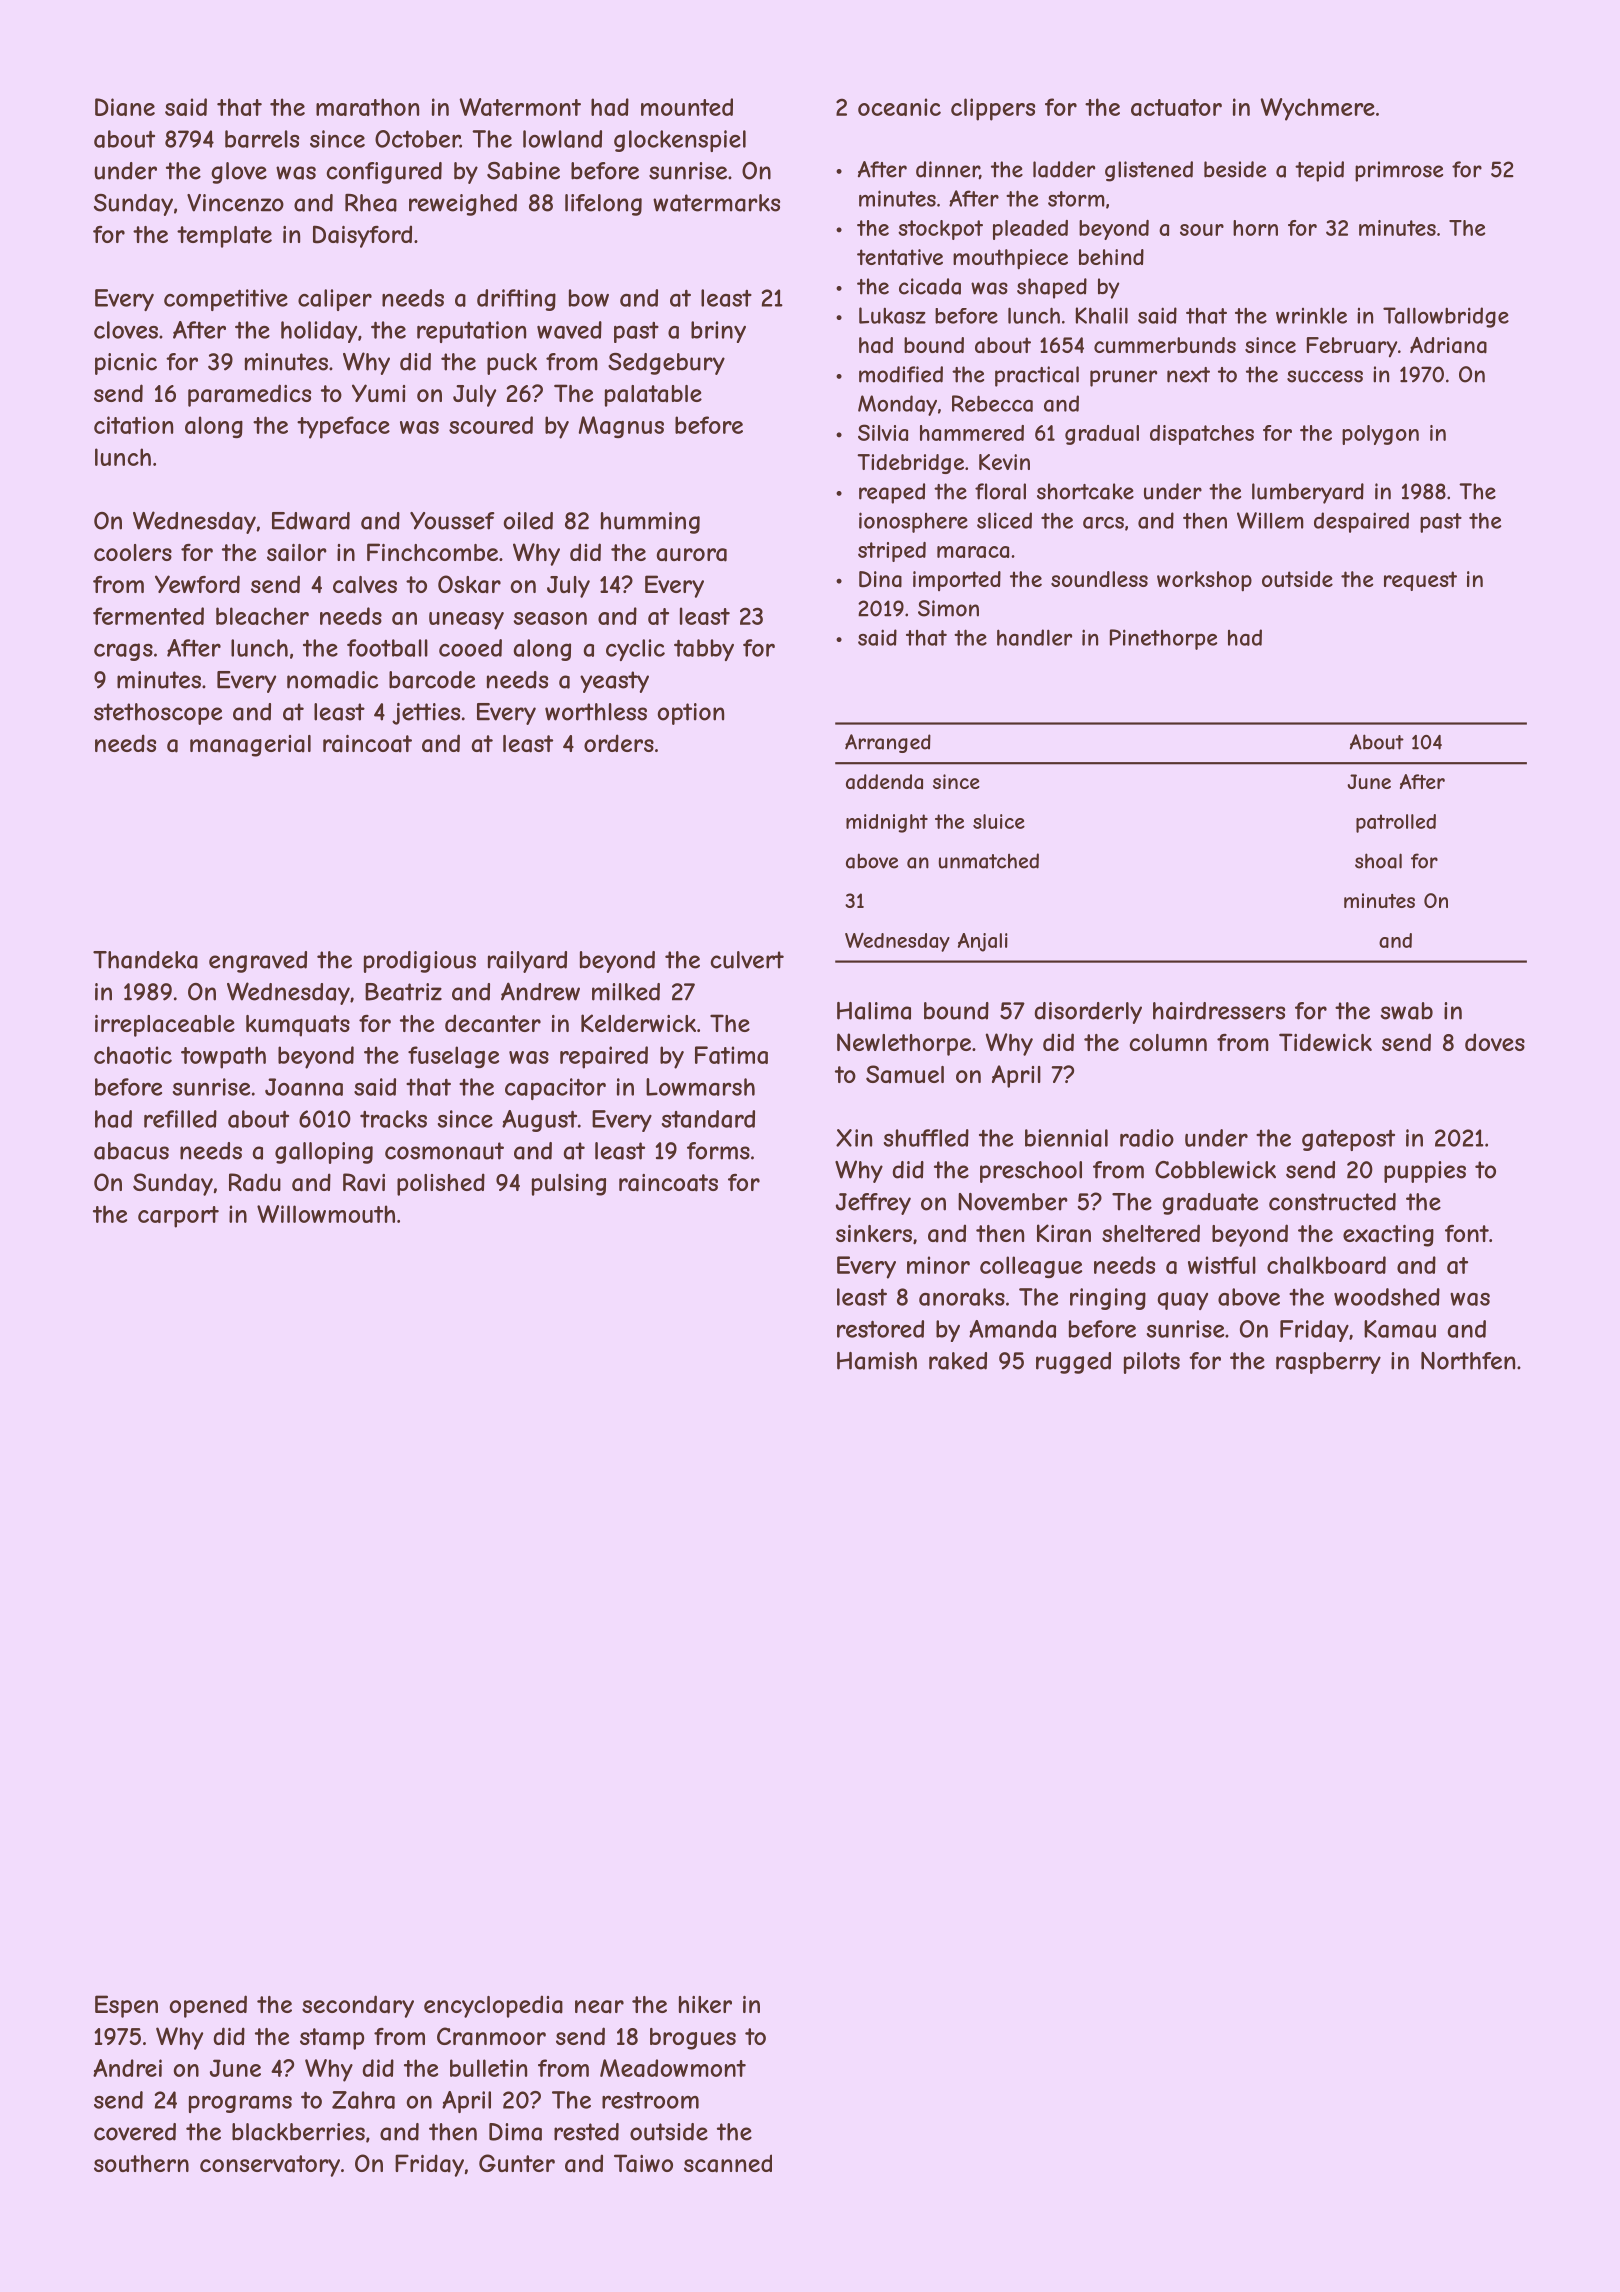 This image has height=2292, width=1620. What do you see at coordinates (1328, 1363) in the image?
I see `raspberry` at bounding box center [1328, 1363].
